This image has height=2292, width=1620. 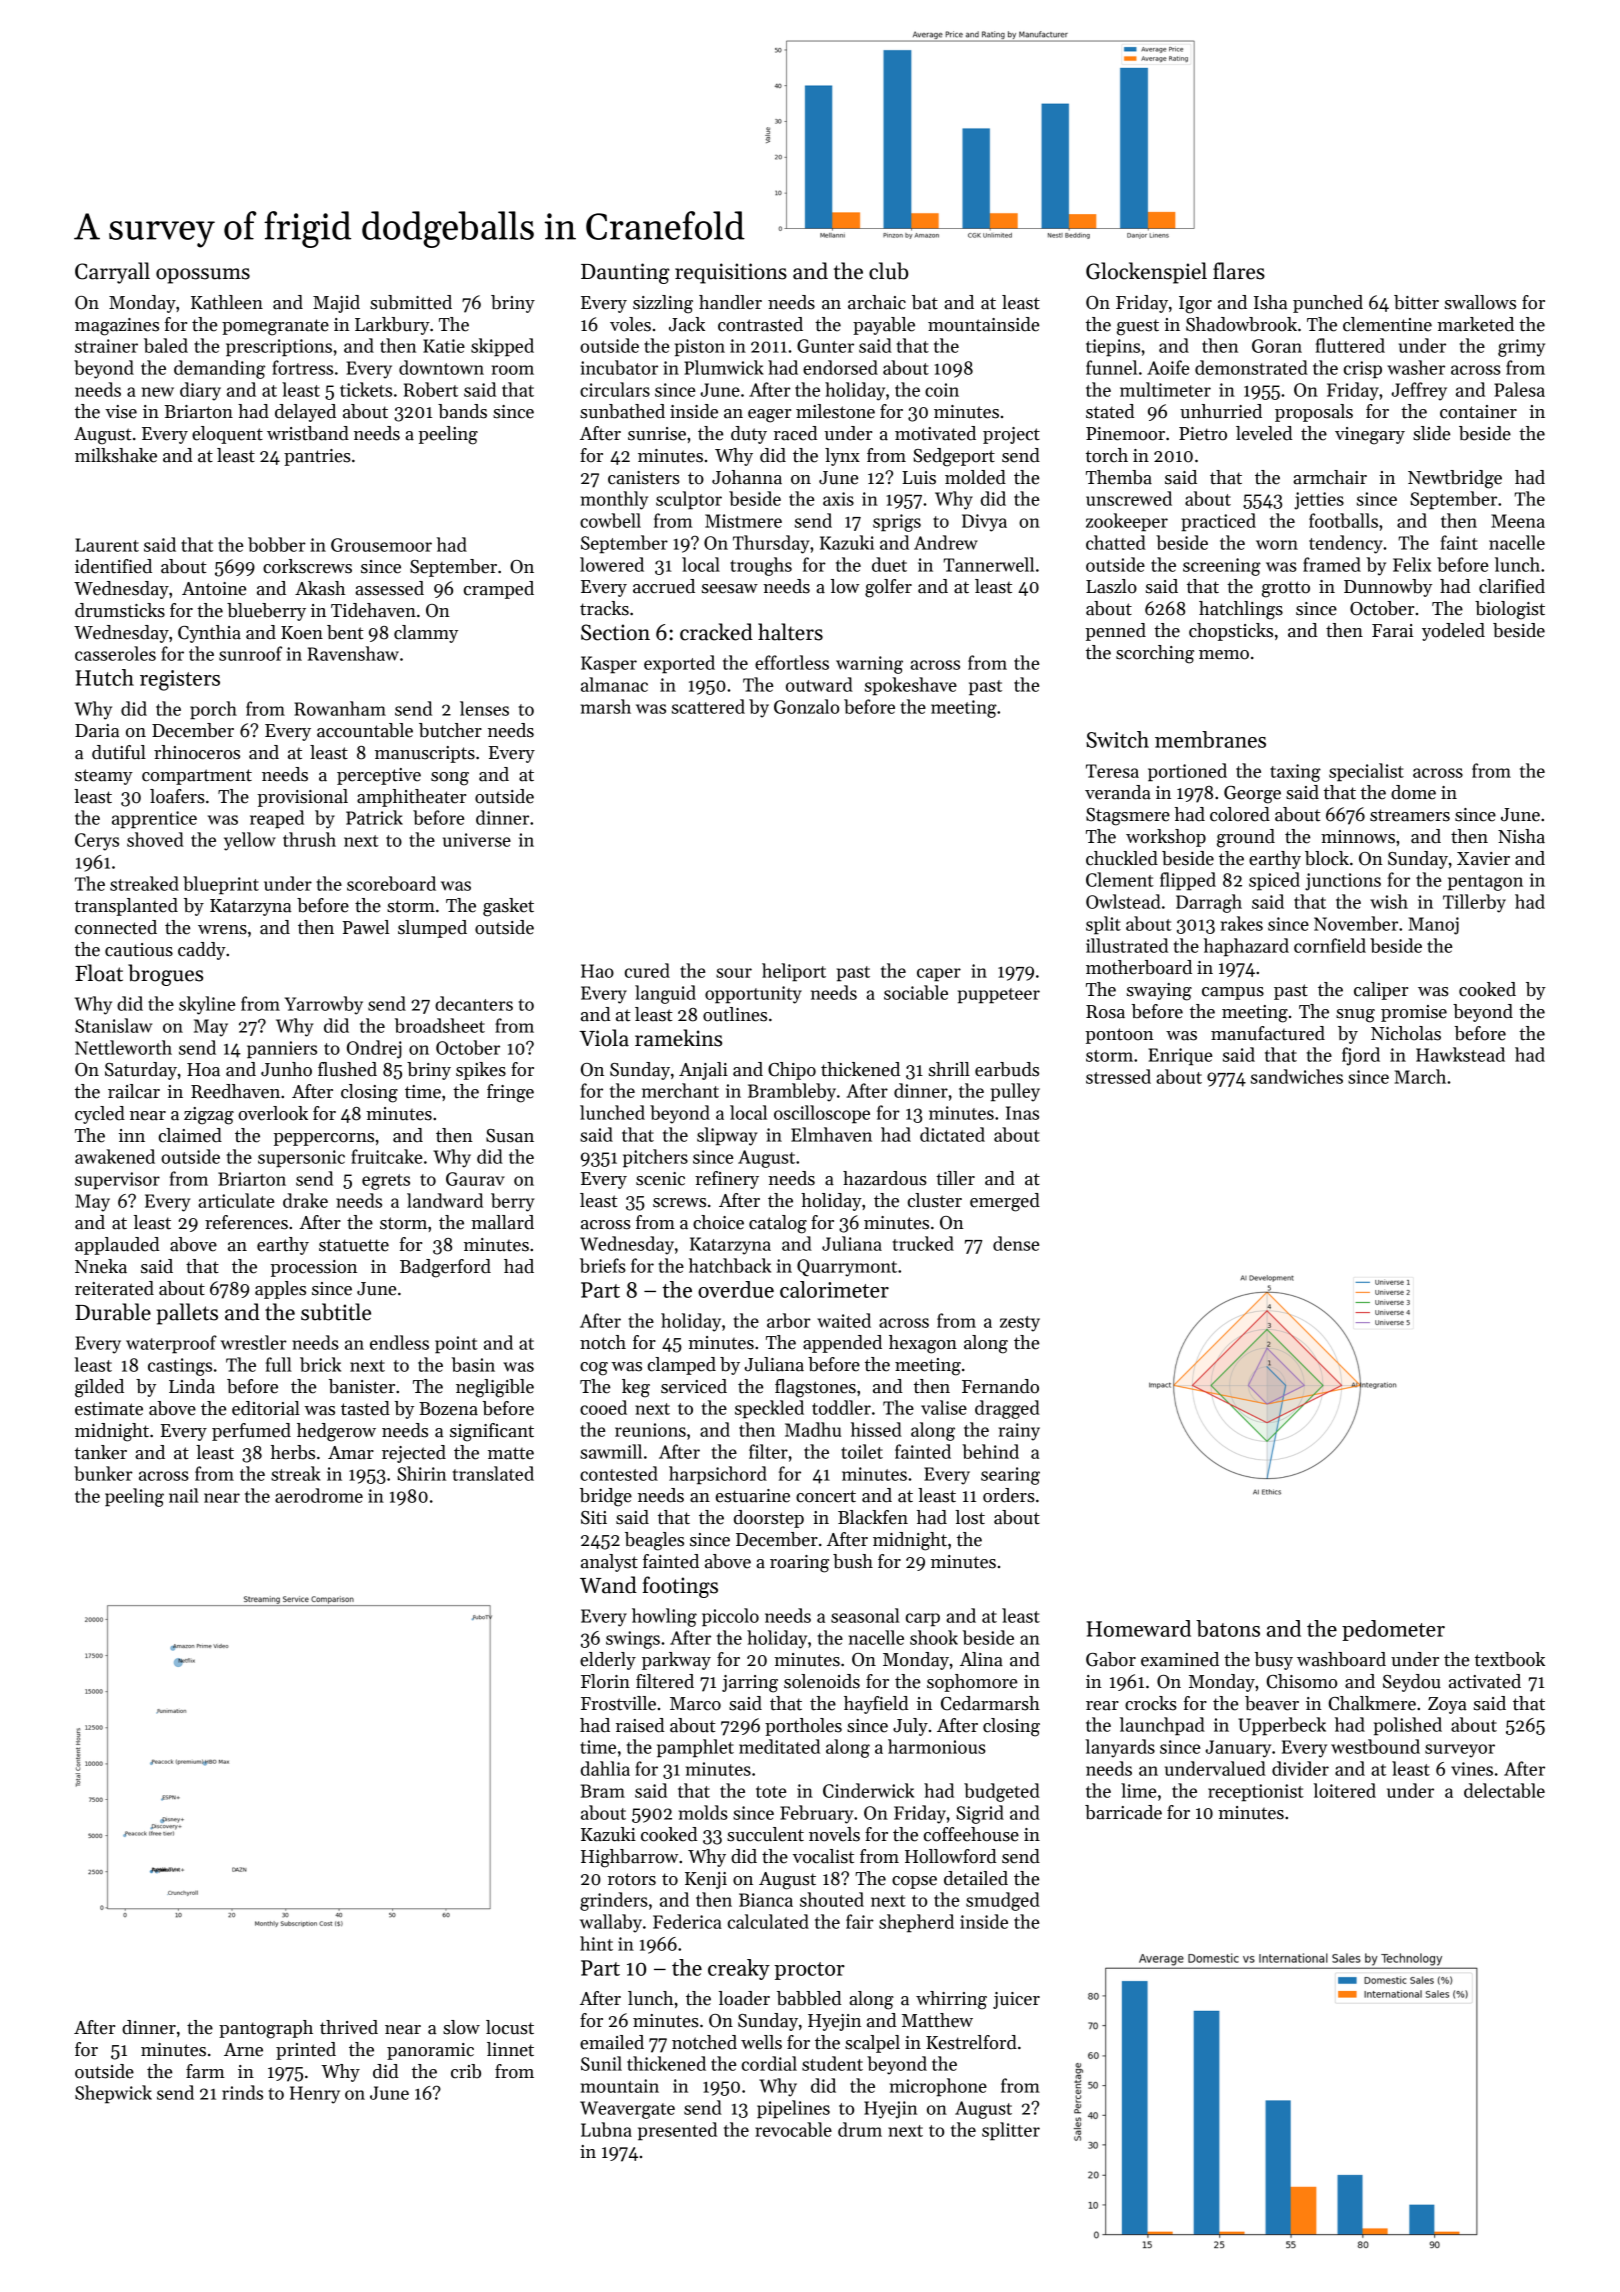 I want to click on activated, so click(x=1485, y=1681).
